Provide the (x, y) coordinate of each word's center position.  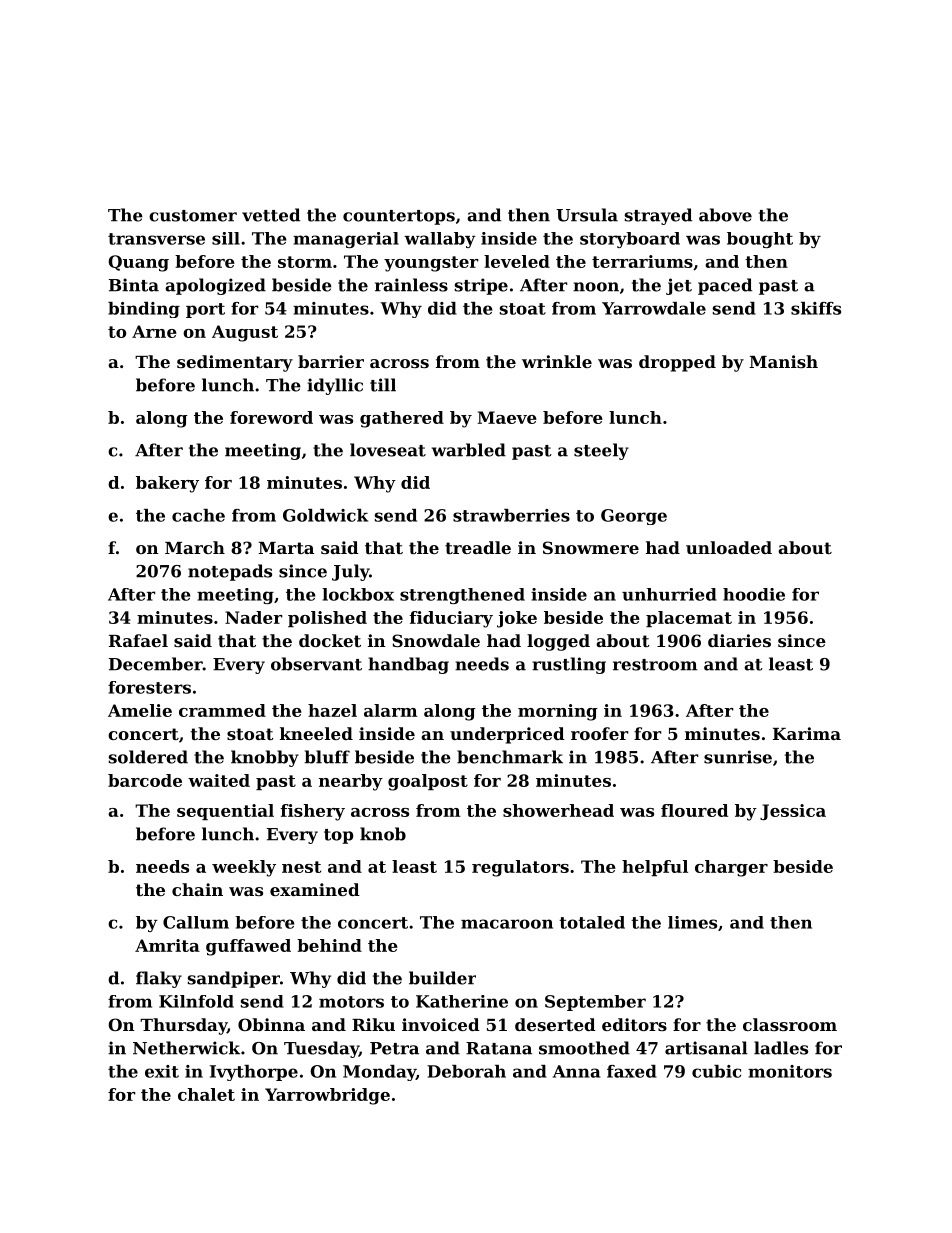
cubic (716, 1071)
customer (193, 216)
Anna (576, 1071)
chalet (206, 1094)
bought (760, 240)
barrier (331, 361)
